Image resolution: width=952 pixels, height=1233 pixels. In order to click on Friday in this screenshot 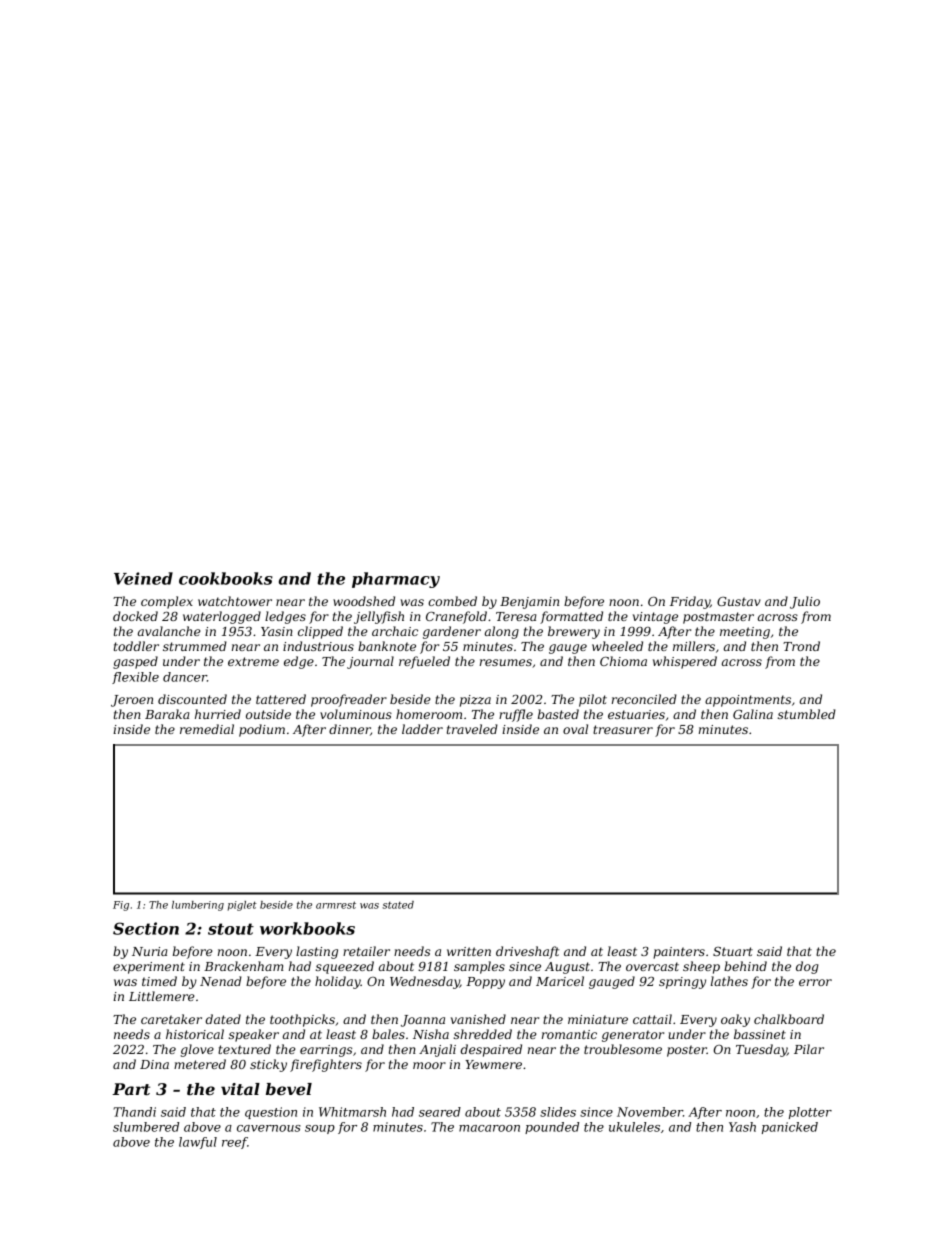, I will do `click(690, 602)`.
